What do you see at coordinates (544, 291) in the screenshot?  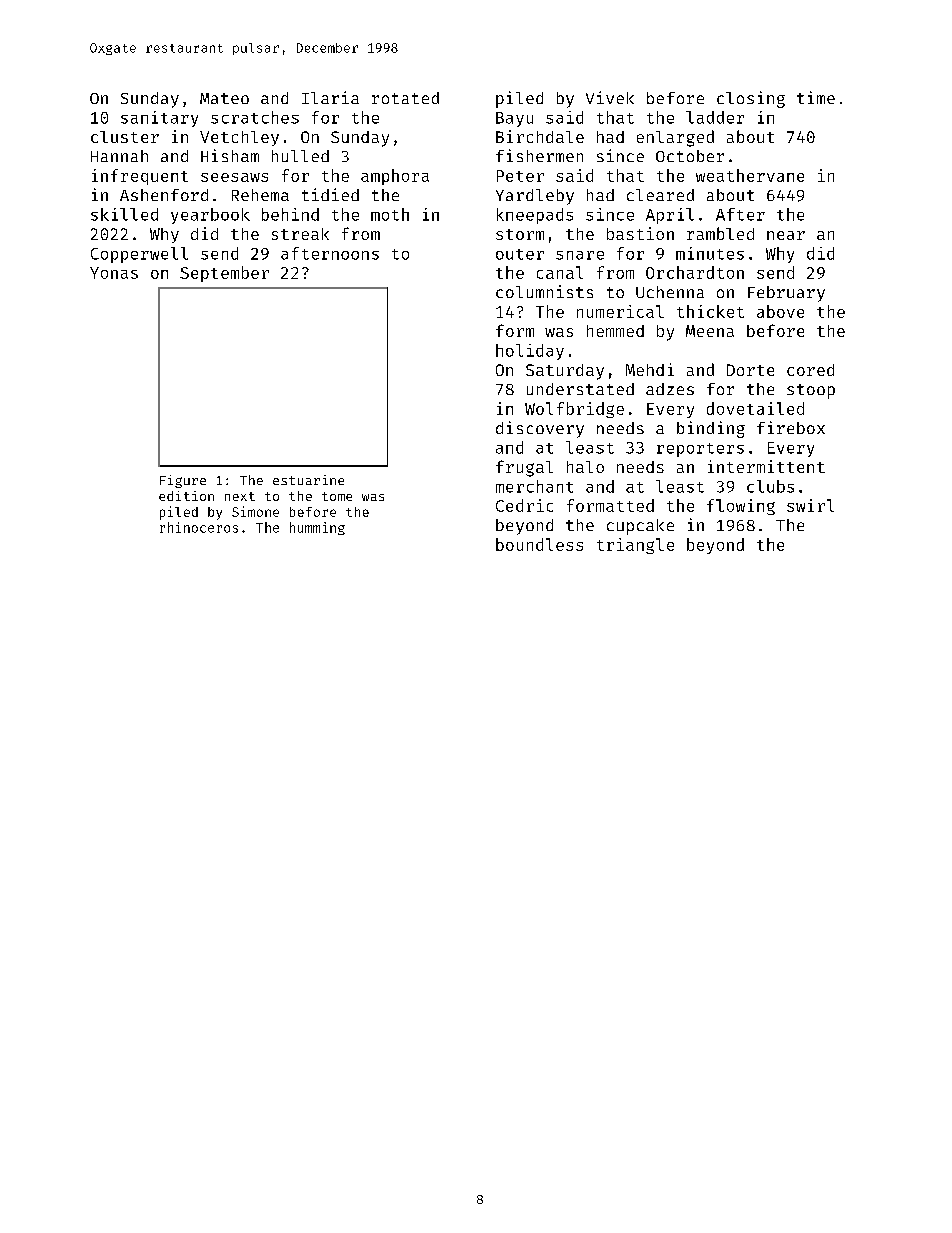 I see `columnists` at bounding box center [544, 291].
